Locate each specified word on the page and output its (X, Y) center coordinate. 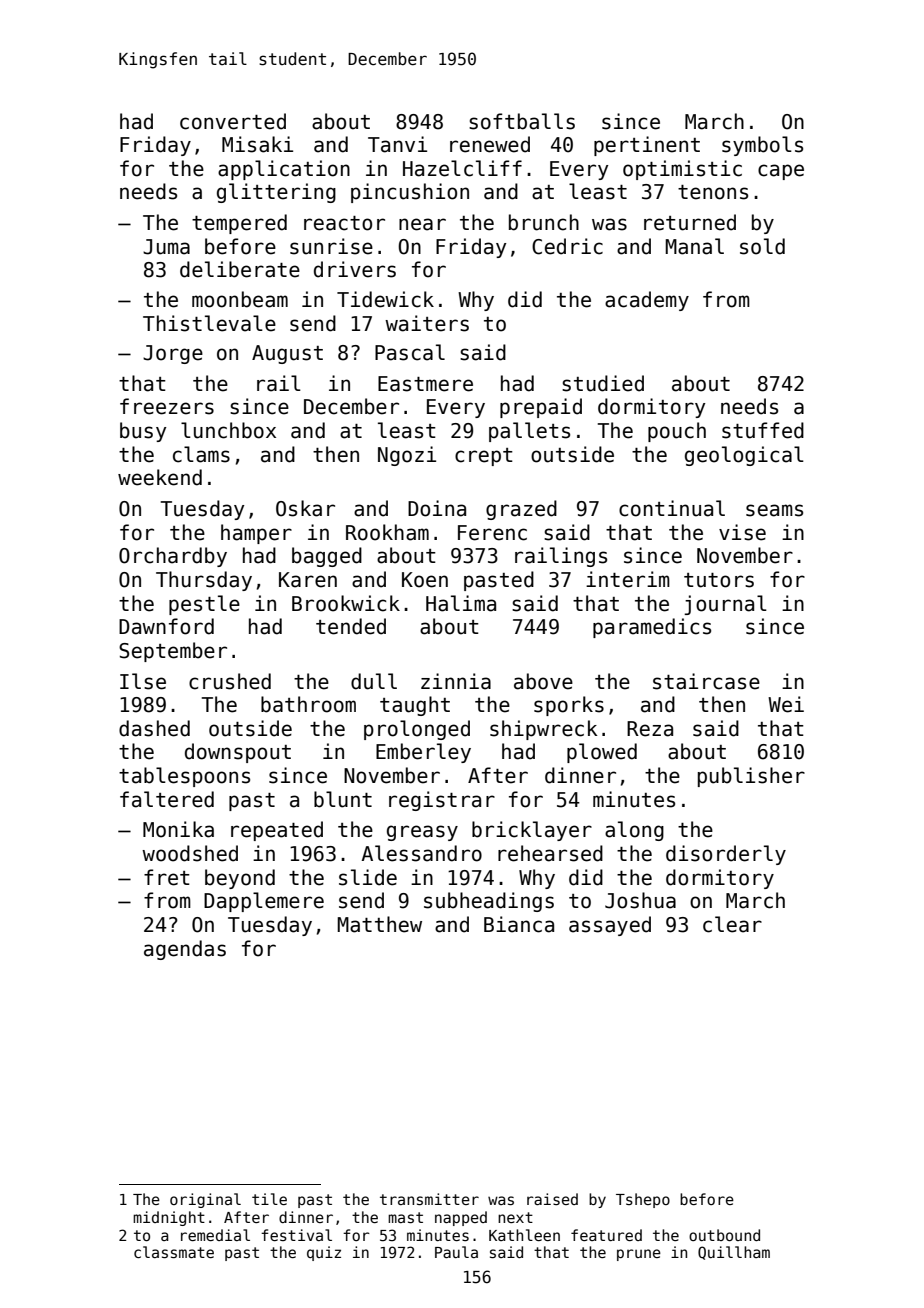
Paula (456, 1252)
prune (639, 1255)
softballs (522, 121)
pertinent (647, 146)
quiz (324, 1253)
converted (233, 121)
